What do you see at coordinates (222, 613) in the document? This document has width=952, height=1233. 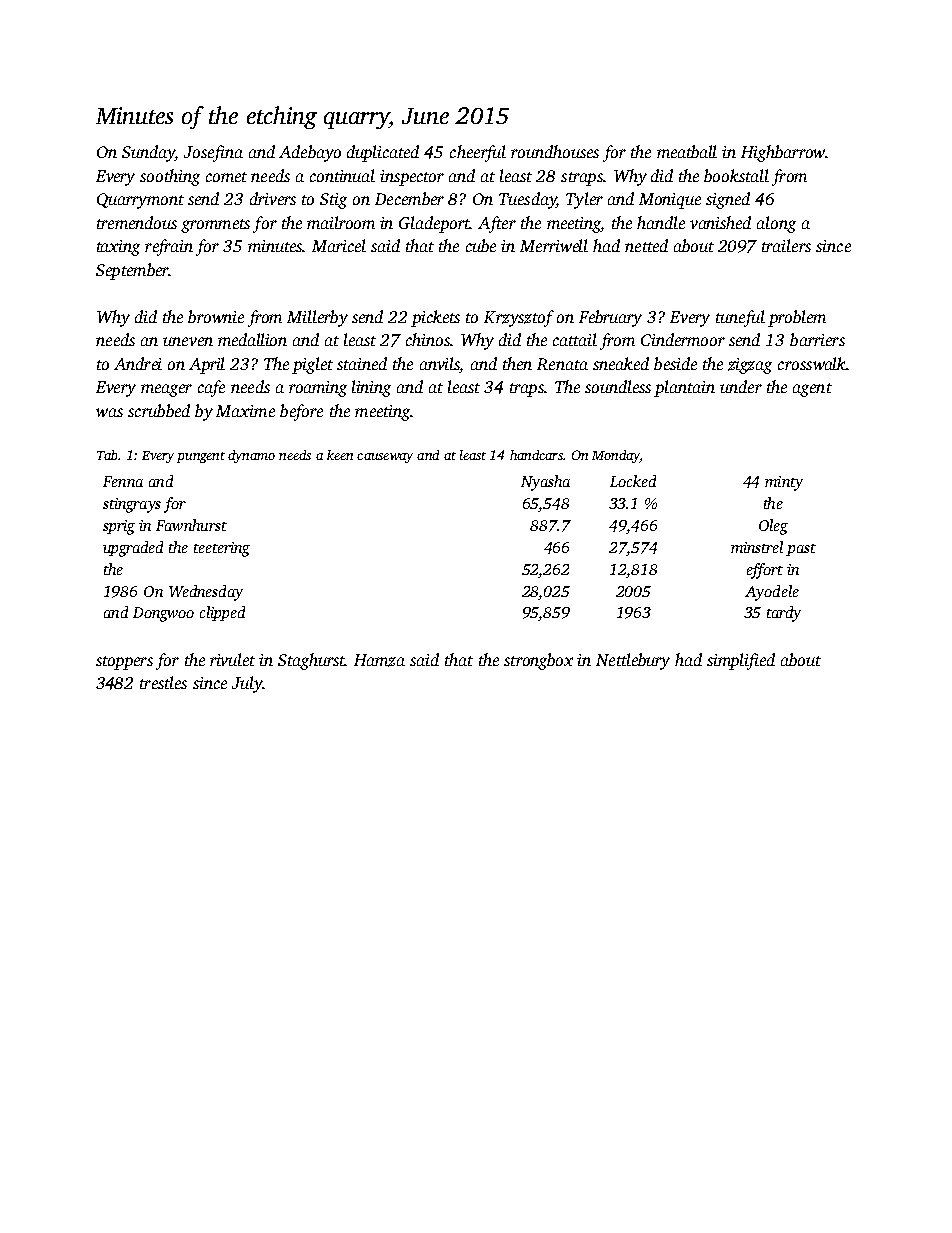 I see `clipped` at bounding box center [222, 613].
